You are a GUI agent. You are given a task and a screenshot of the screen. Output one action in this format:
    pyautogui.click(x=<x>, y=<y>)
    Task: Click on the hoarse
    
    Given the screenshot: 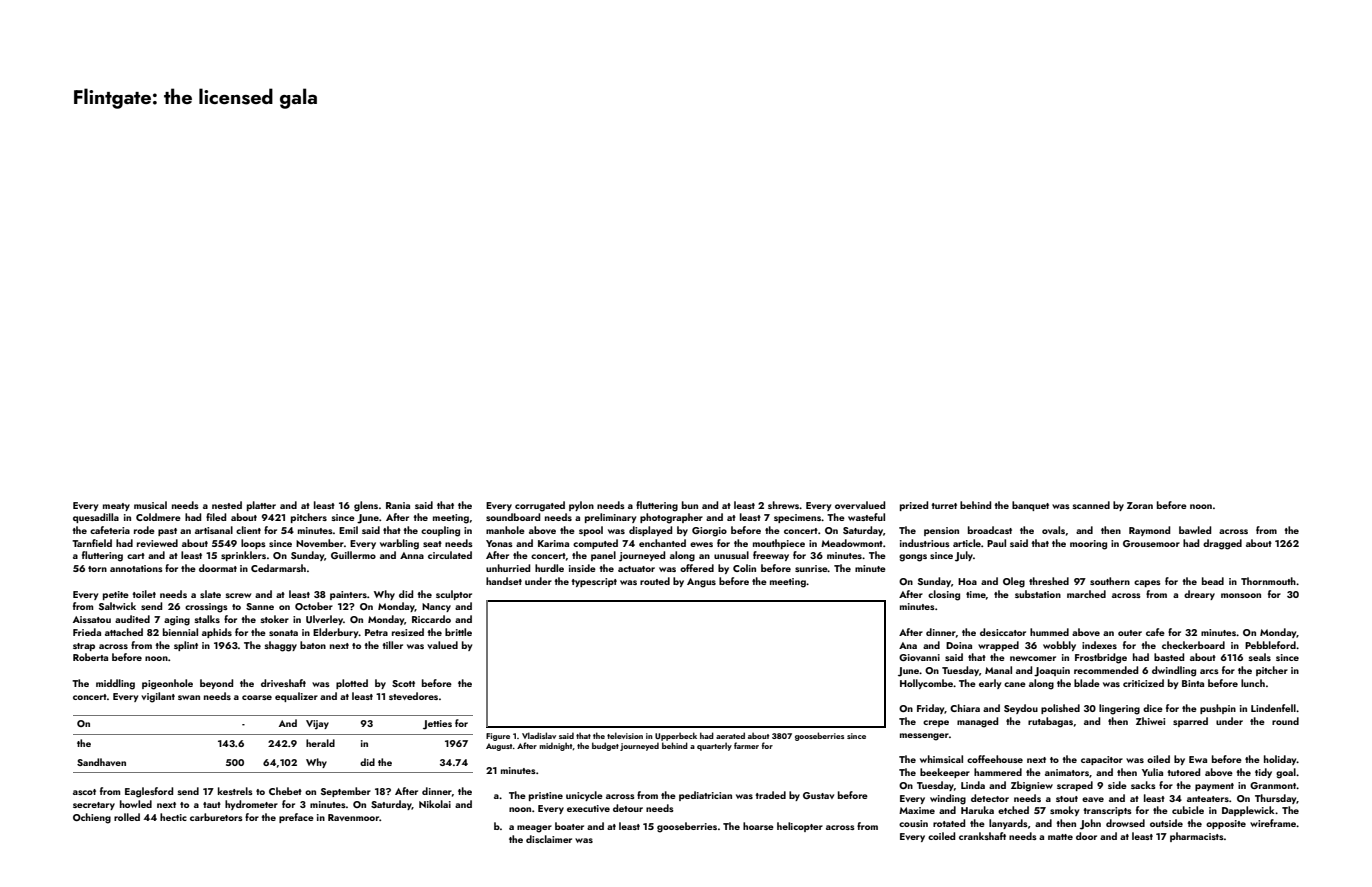 What is the action you would take?
    pyautogui.click(x=758, y=826)
